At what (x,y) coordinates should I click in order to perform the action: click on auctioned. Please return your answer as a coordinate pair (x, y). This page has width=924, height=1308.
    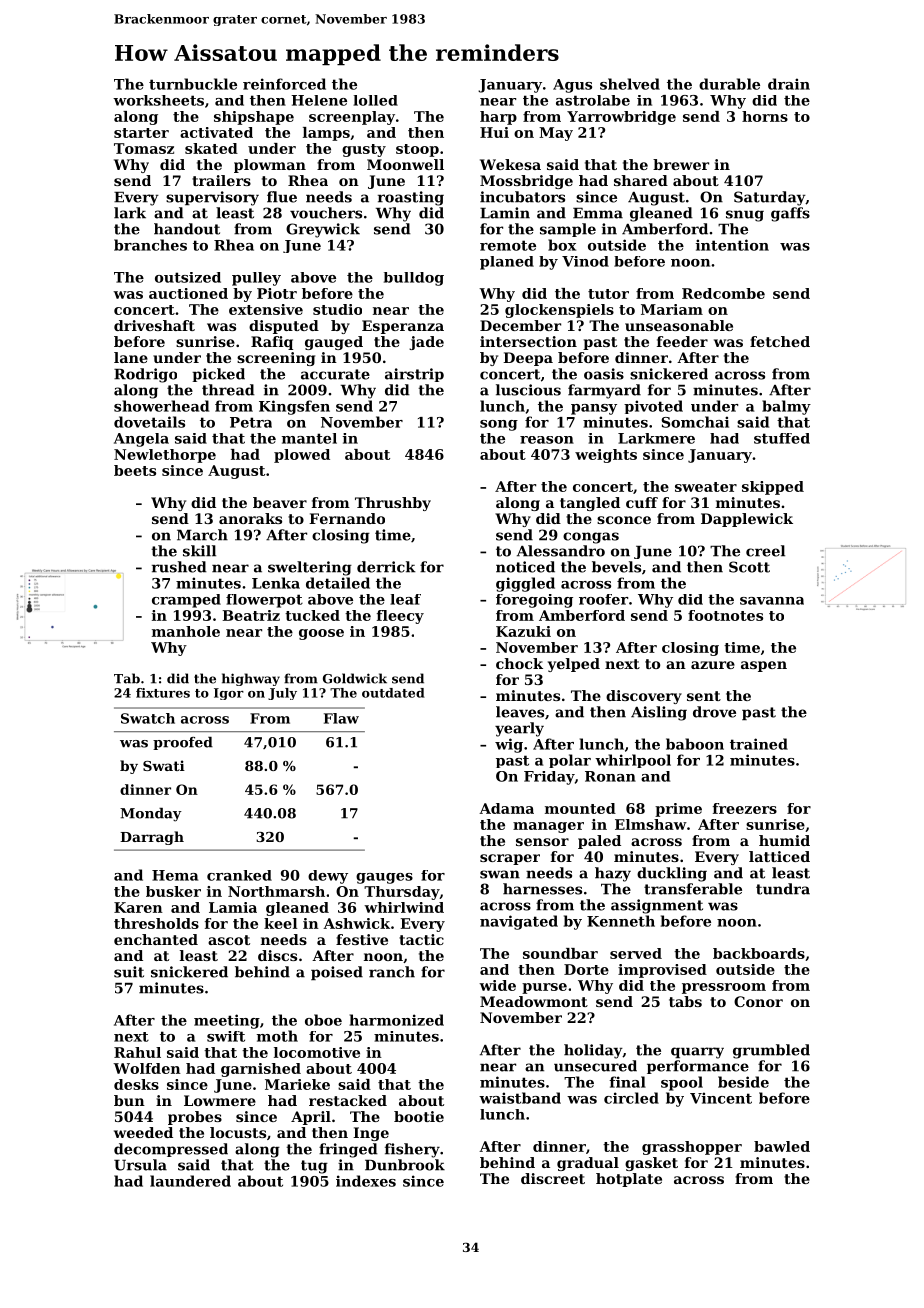
    Looking at the image, I should click on (188, 293).
